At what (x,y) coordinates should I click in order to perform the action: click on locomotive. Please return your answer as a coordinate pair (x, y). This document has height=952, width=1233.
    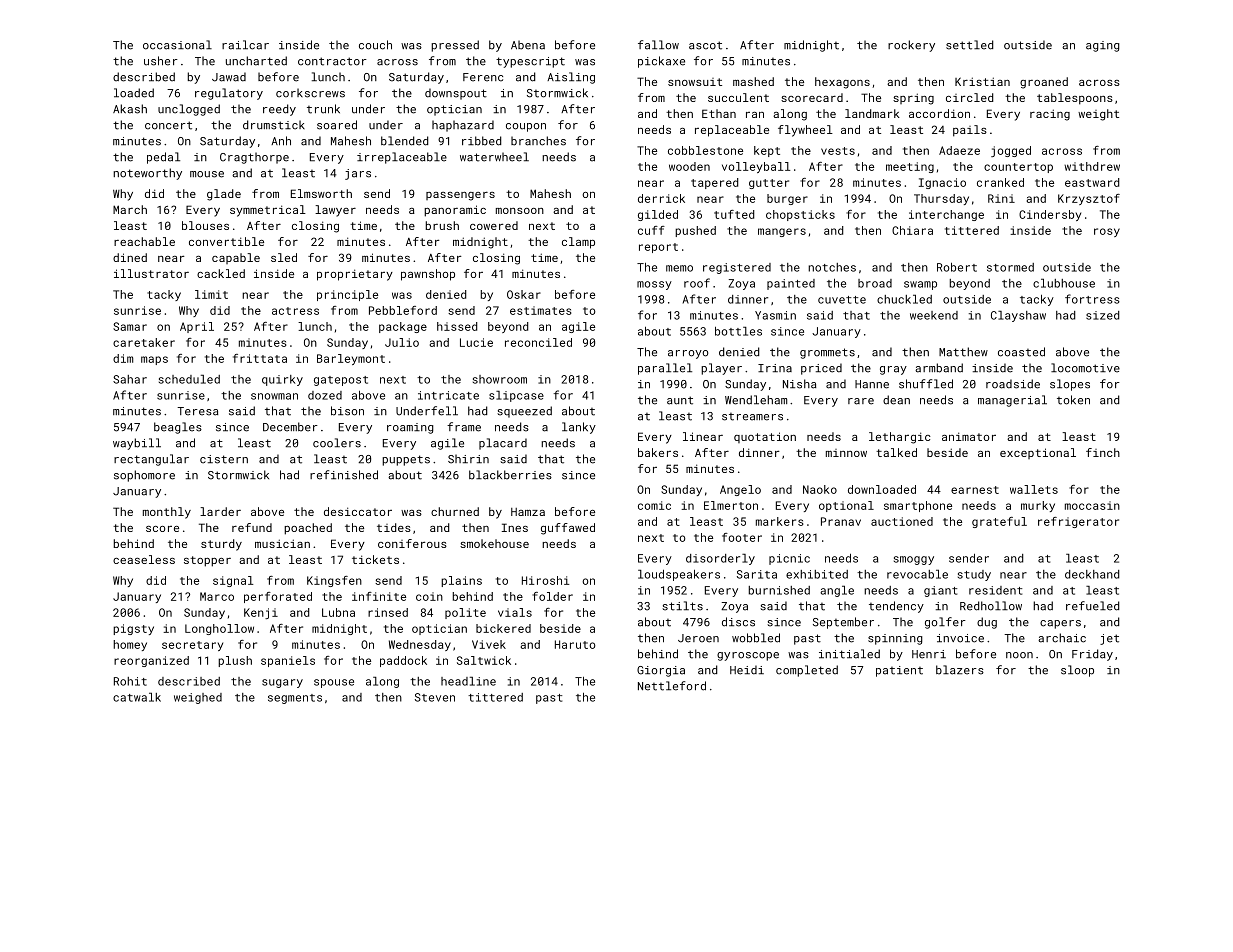
    Looking at the image, I should click on (1085, 368).
